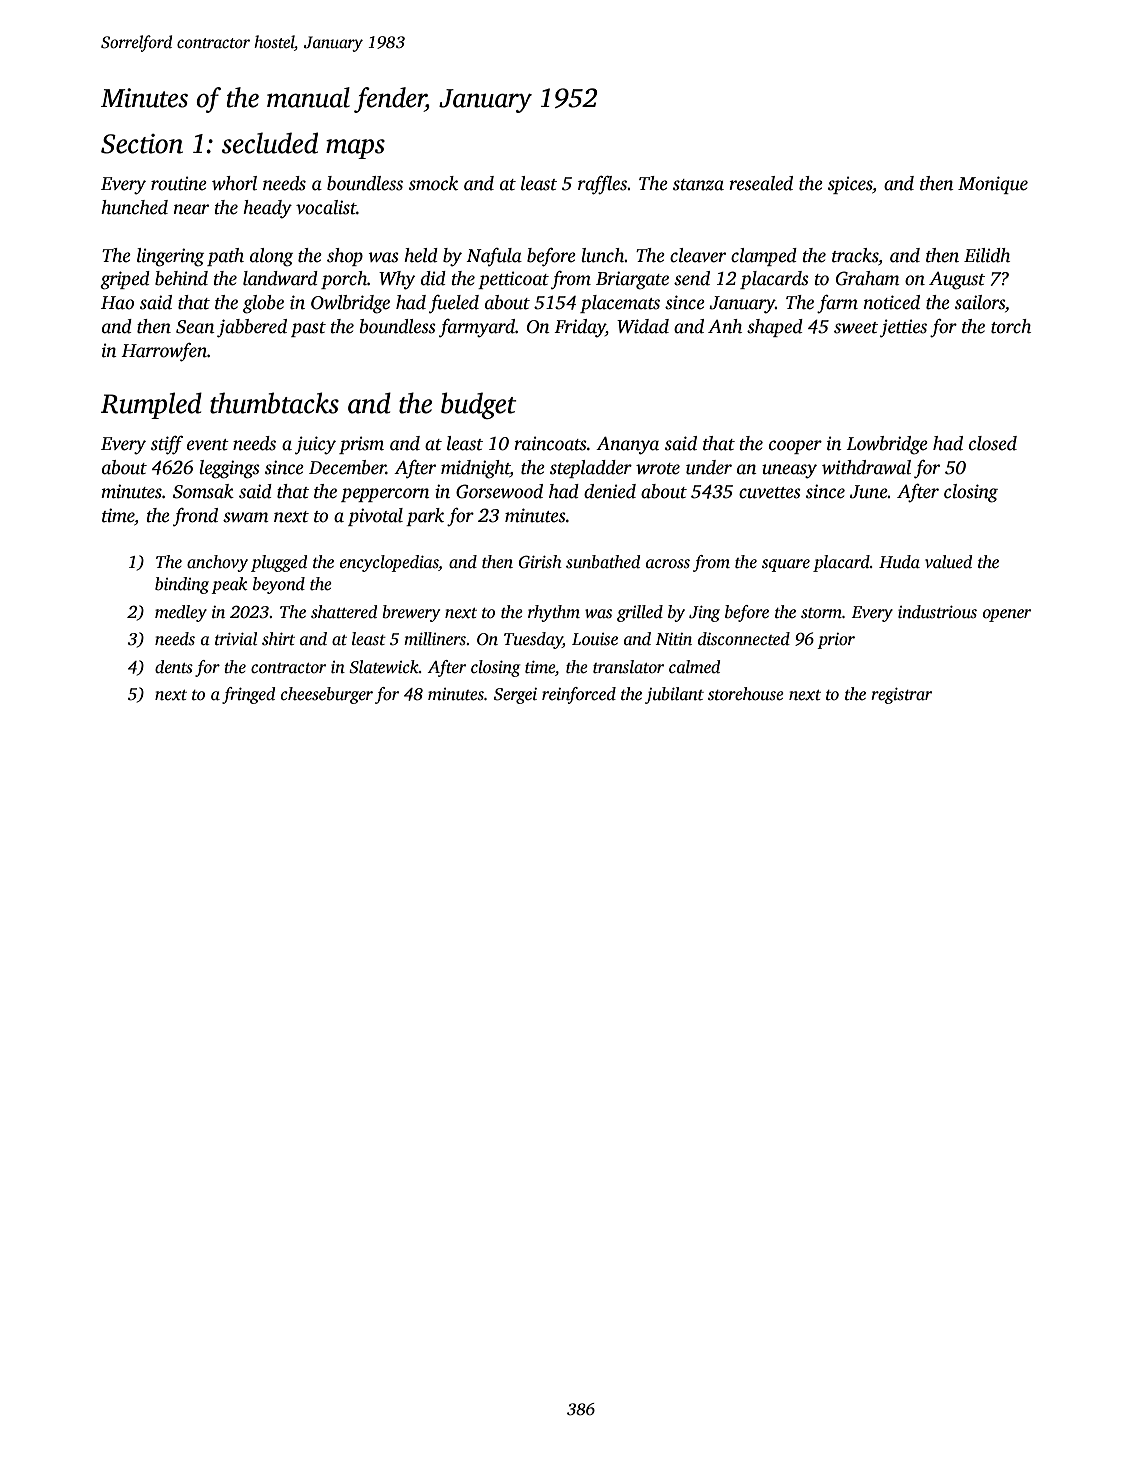  What do you see at coordinates (957, 281) in the image?
I see `August` at bounding box center [957, 281].
